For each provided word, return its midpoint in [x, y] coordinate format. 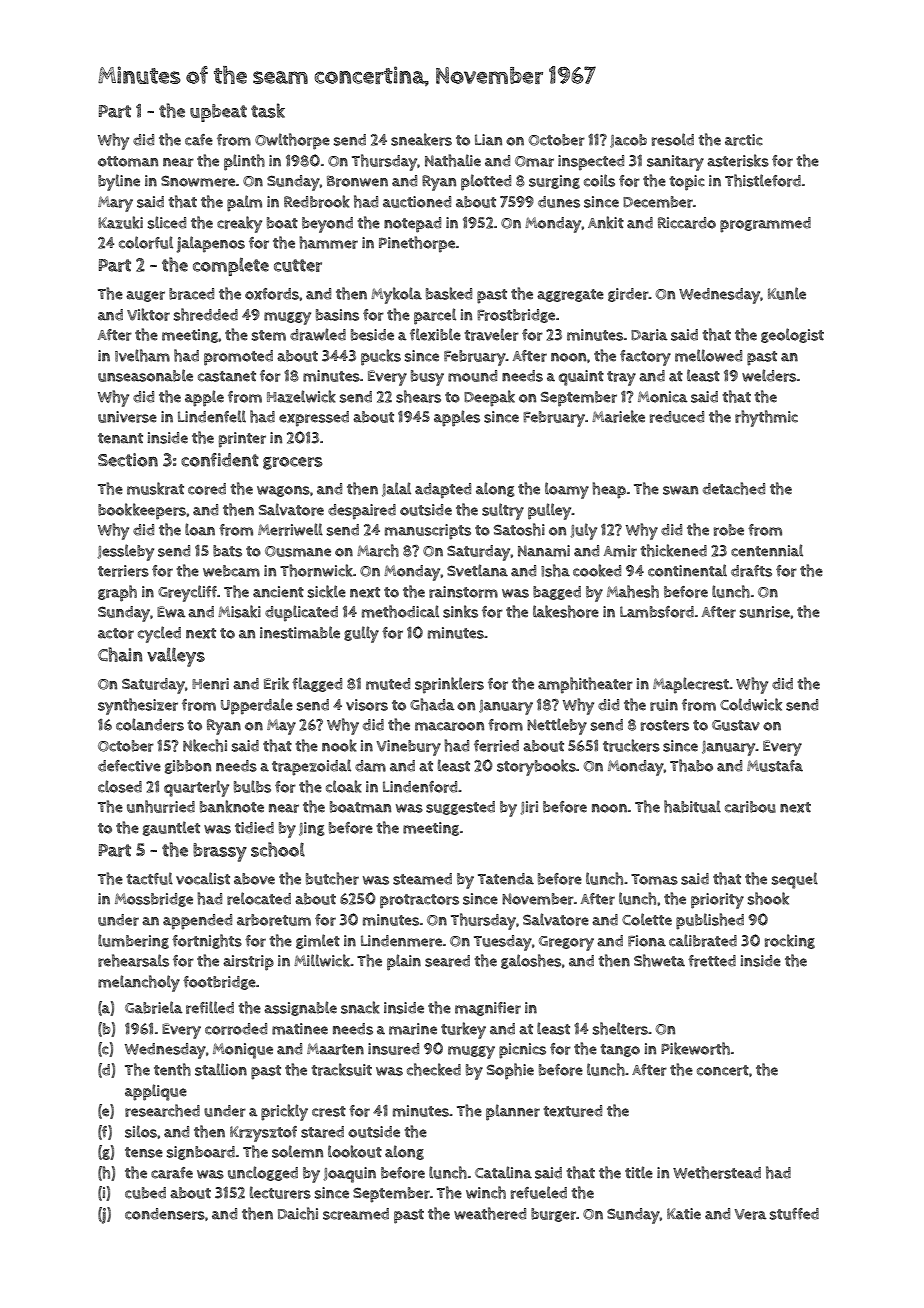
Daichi [298, 1213]
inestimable [300, 632]
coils [599, 180]
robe [729, 530]
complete [231, 267]
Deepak [489, 398]
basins [337, 315]
